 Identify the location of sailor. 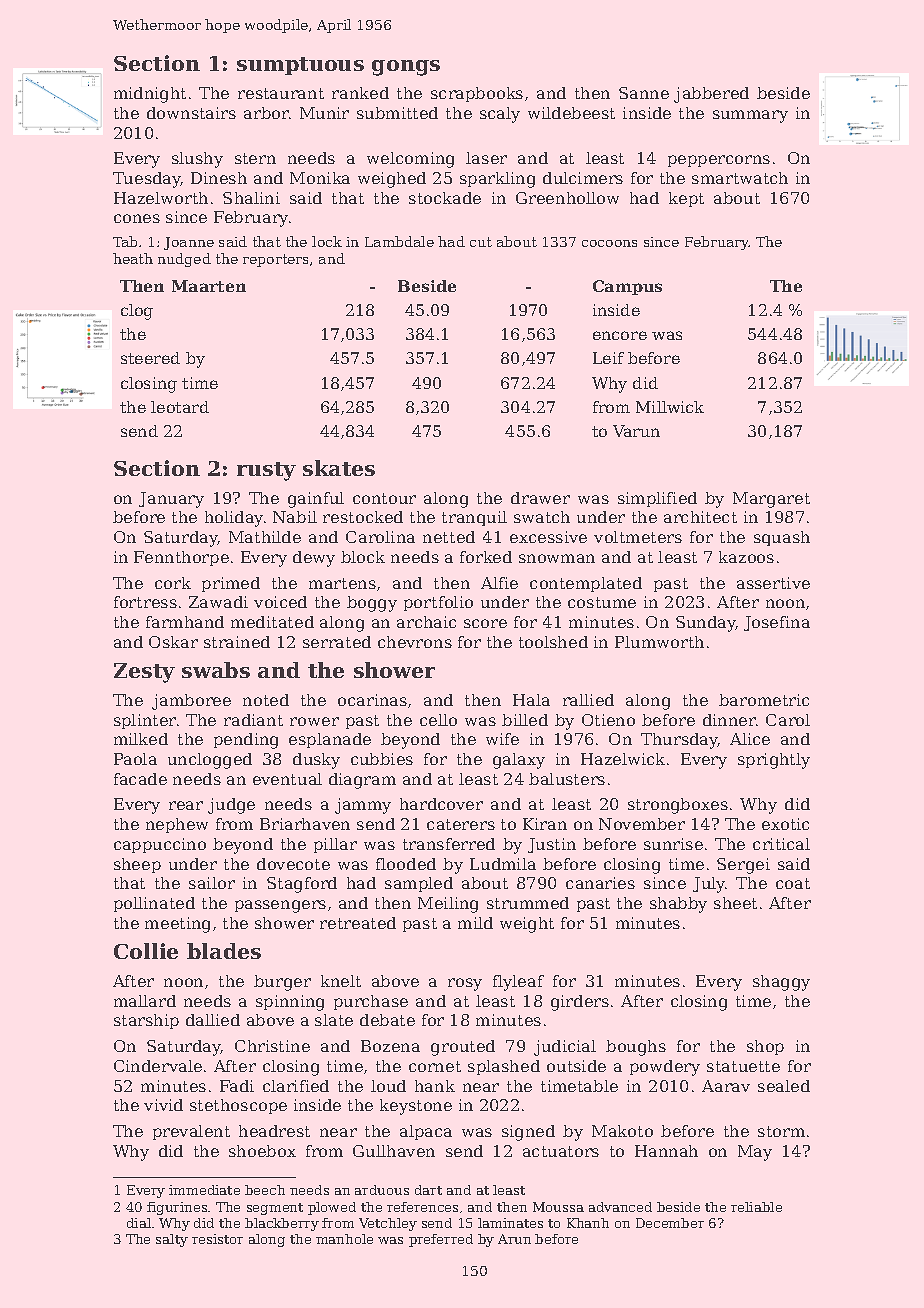
(212, 883).
